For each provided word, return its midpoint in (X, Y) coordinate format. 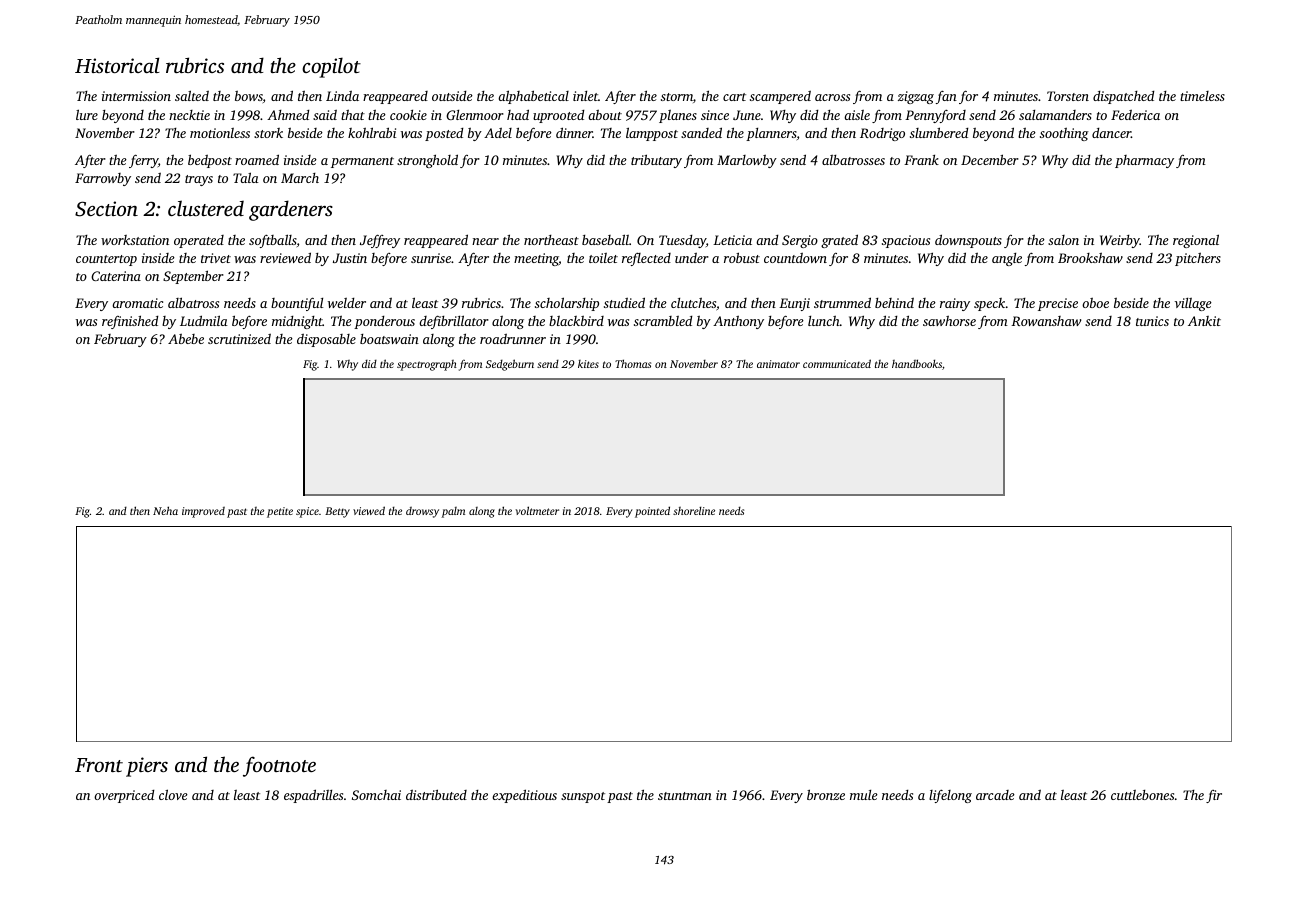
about (605, 115)
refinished (130, 322)
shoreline (694, 511)
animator (778, 364)
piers (147, 767)
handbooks (917, 363)
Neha (165, 510)
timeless (1202, 96)
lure (87, 114)
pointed (652, 512)
